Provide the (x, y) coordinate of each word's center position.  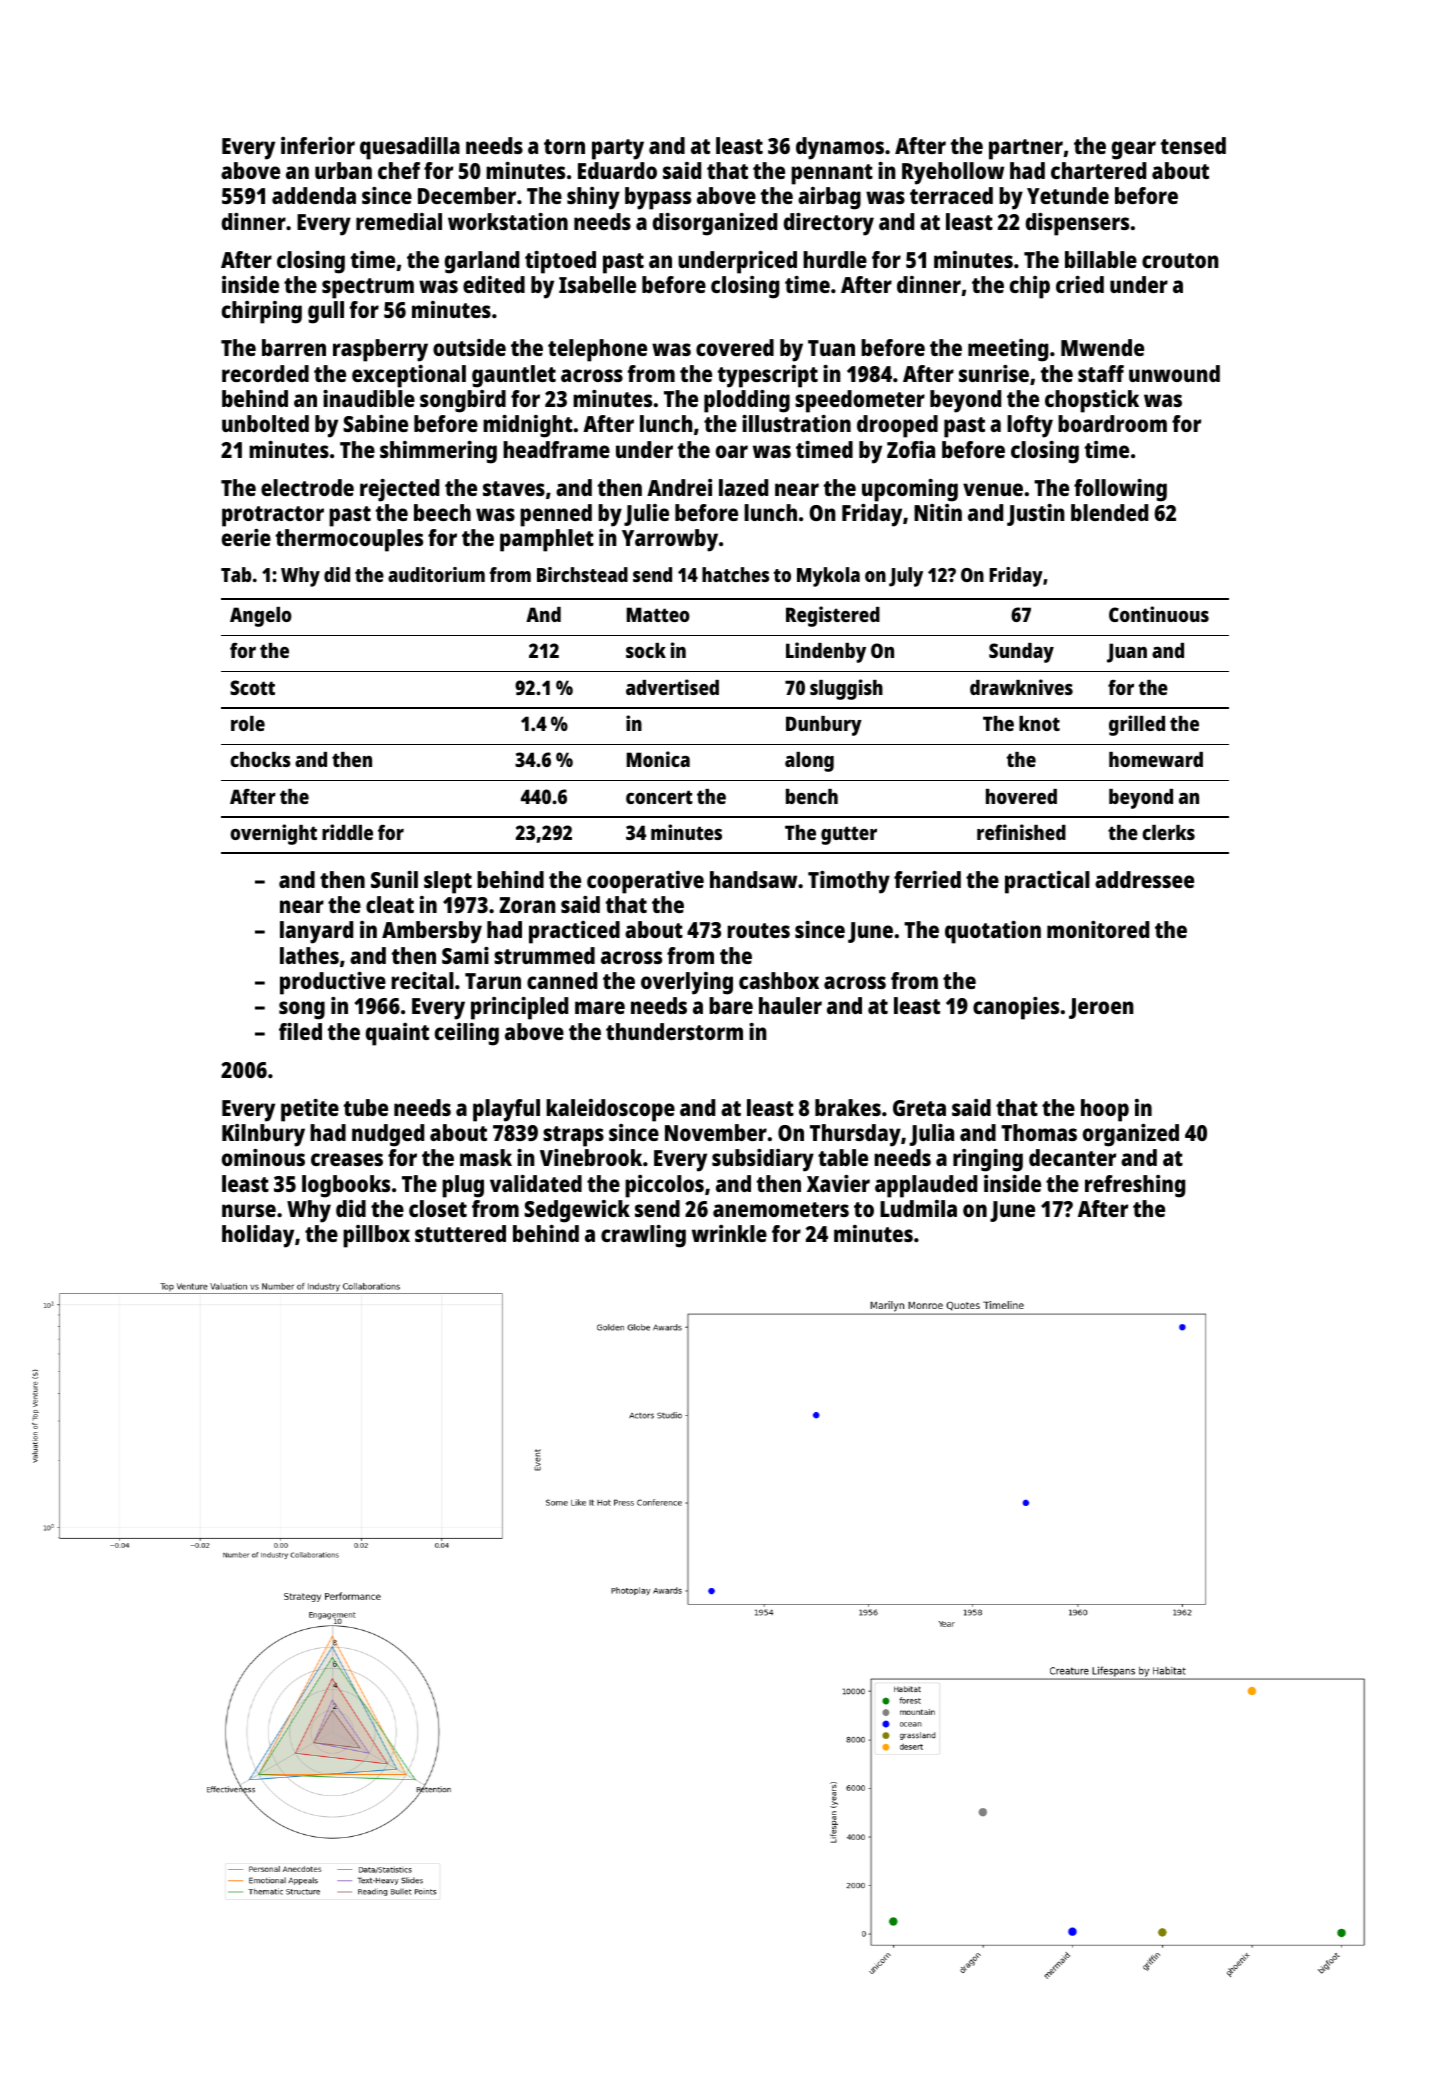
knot (1039, 723)
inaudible (369, 398)
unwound (1174, 373)
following (1120, 490)
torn (564, 146)
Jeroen (1101, 1008)
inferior (318, 145)
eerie (246, 537)
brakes (848, 1107)
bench (812, 796)
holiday (258, 1236)
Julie (646, 515)
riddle (347, 832)
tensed (1193, 145)
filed (300, 1031)
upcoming (910, 490)
